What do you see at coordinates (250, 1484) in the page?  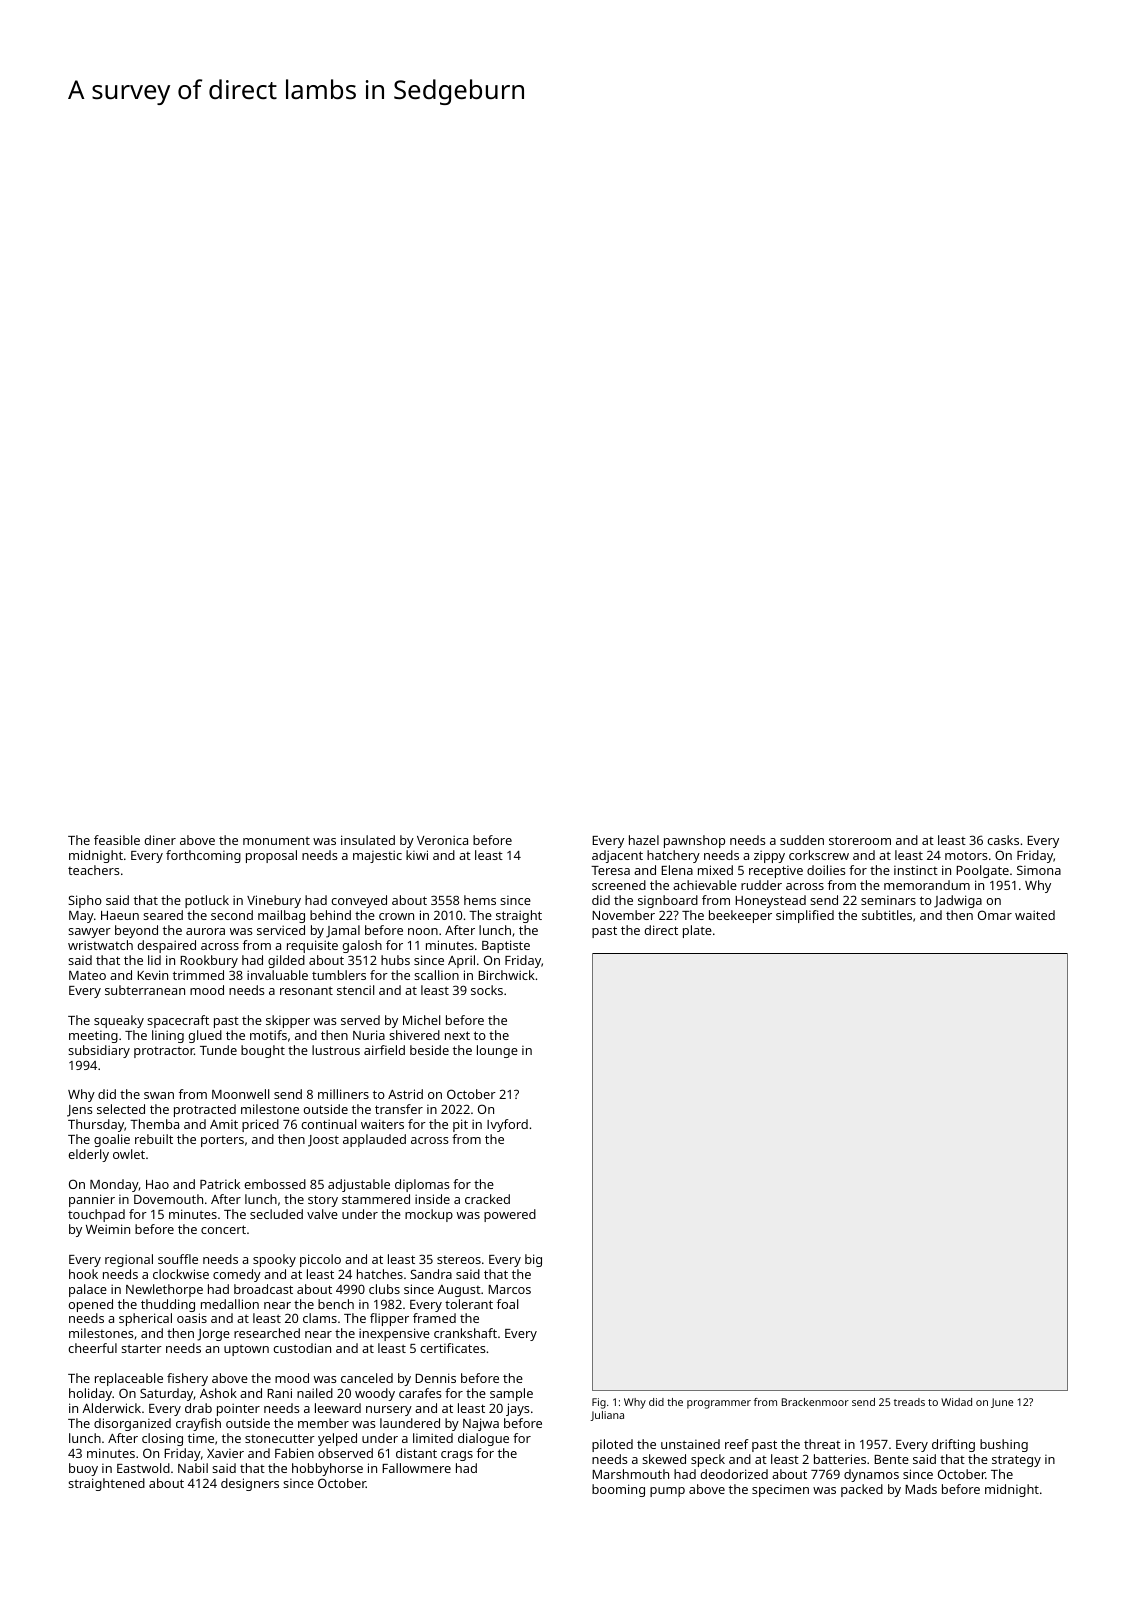 I see `designers` at bounding box center [250, 1484].
